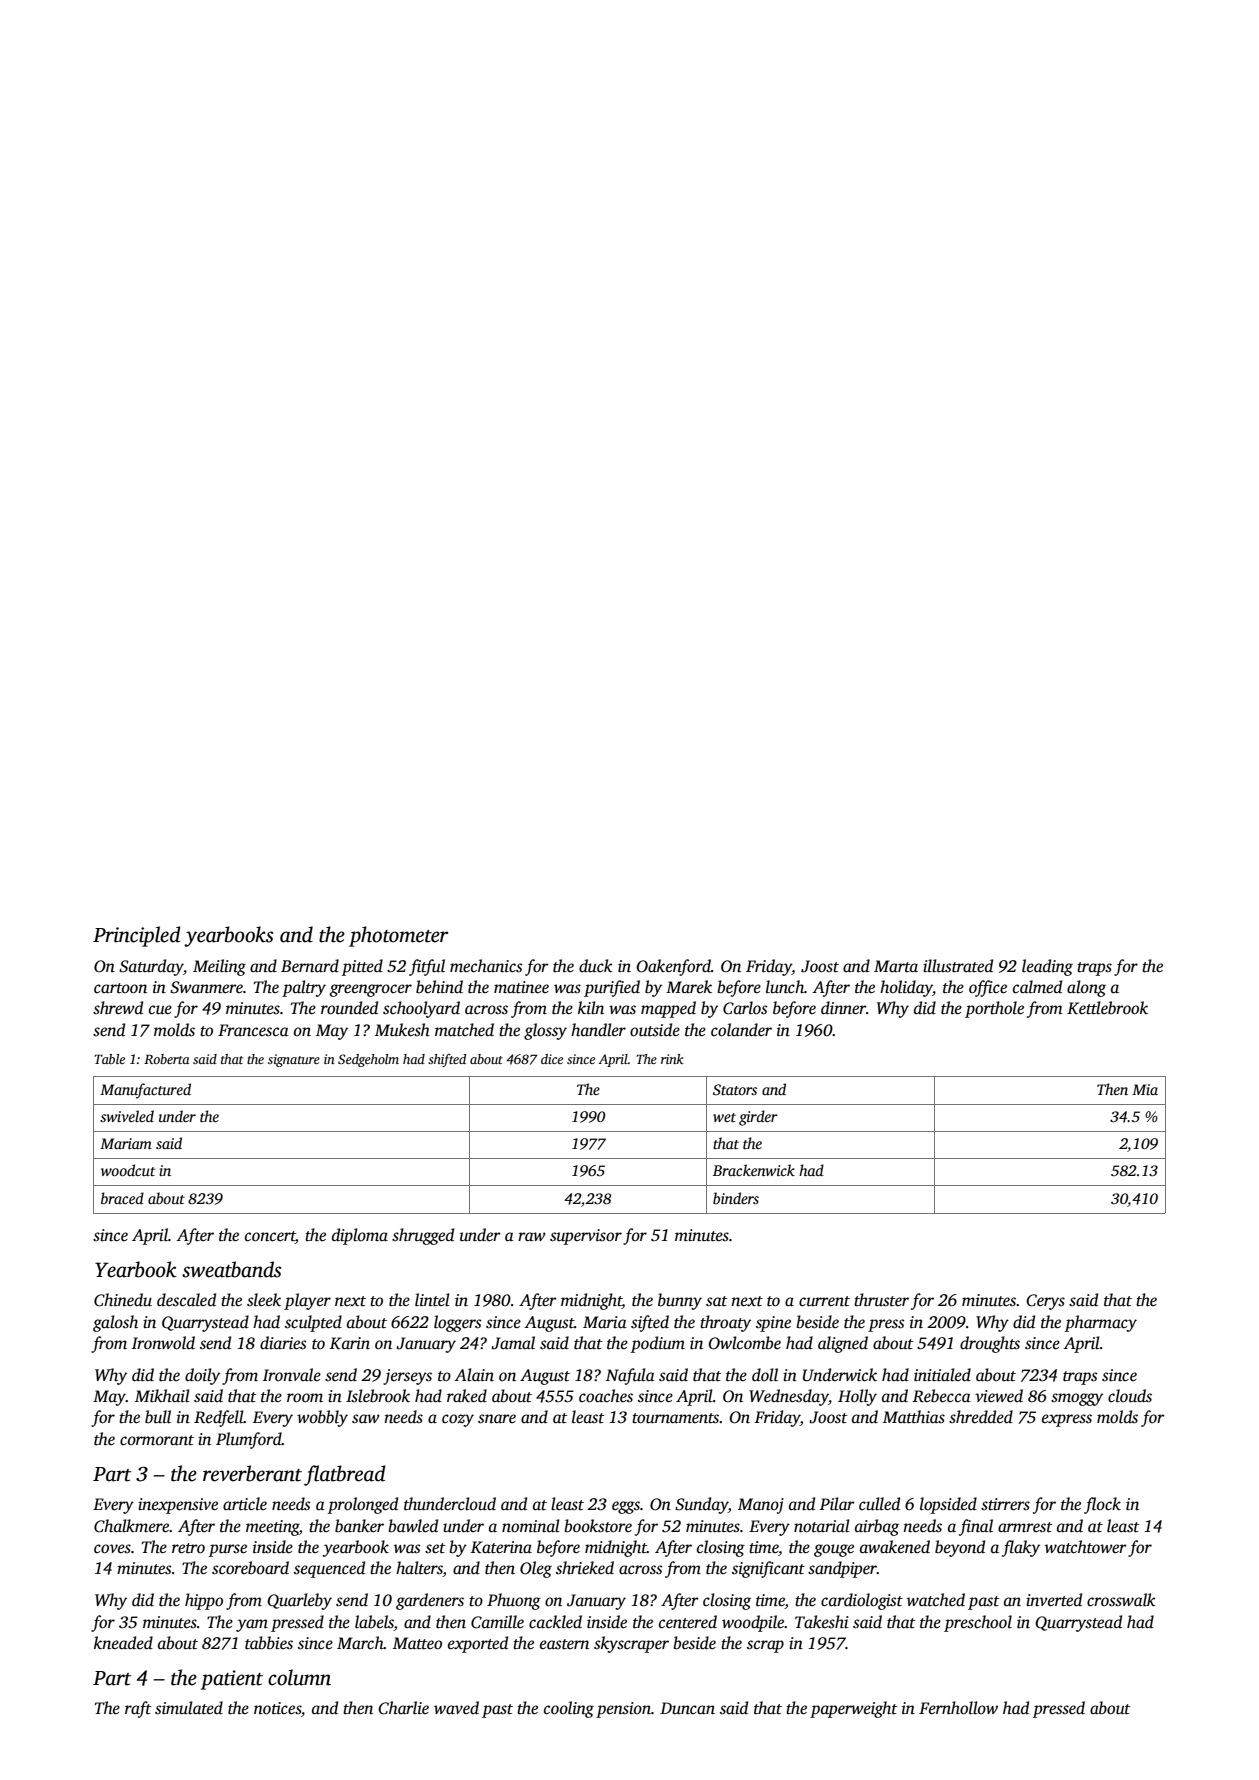 The height and width of the screenshot is (1780, 1259). I want to click on raw, so click(532, 1237).
